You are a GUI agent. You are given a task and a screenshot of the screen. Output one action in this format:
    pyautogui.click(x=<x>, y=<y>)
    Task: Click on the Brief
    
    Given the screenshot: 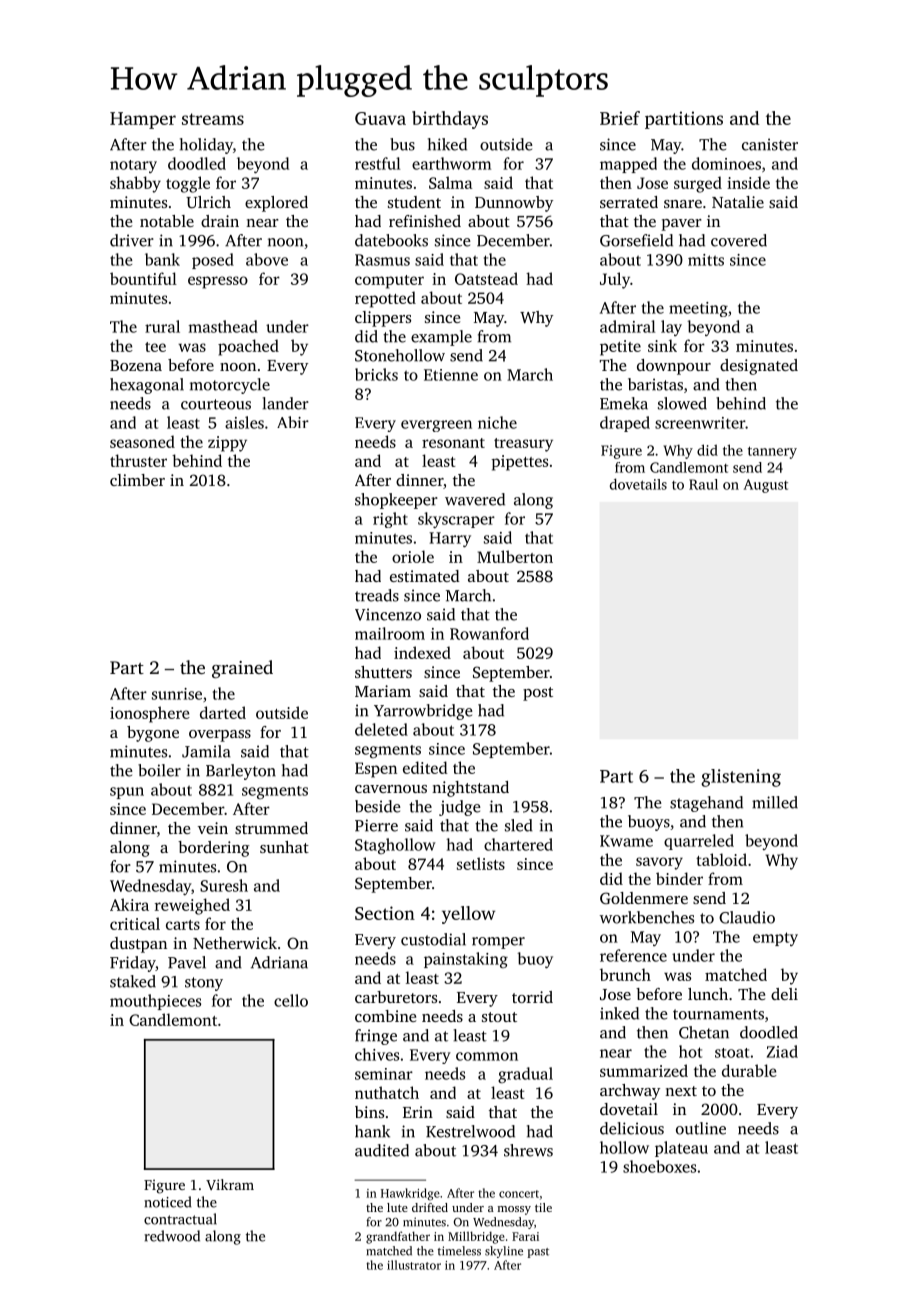 What is the action you would take?
    pyautogui.click(x=620, y=118)
